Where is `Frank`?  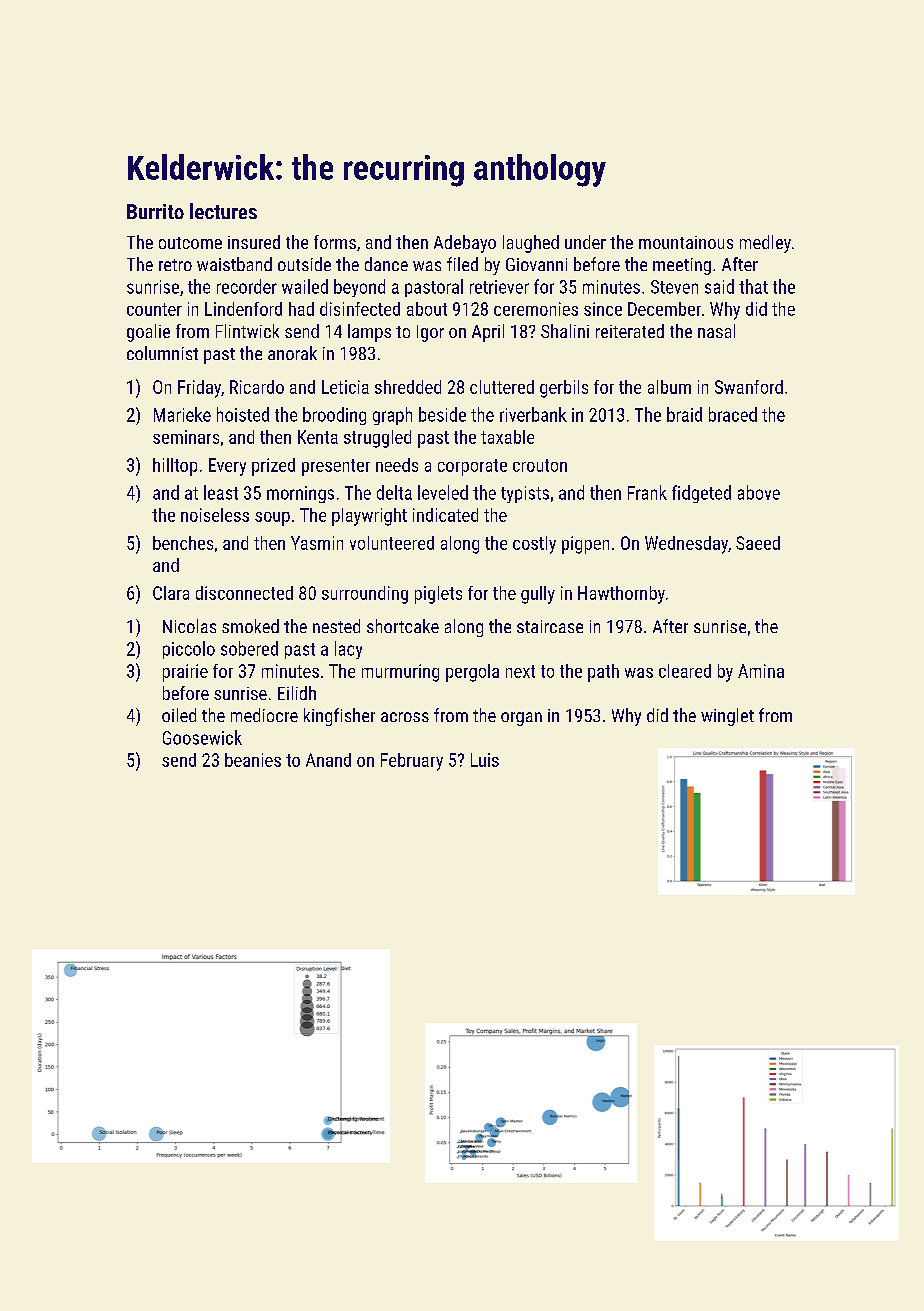
Frank is located at coordinates (647, 492).
